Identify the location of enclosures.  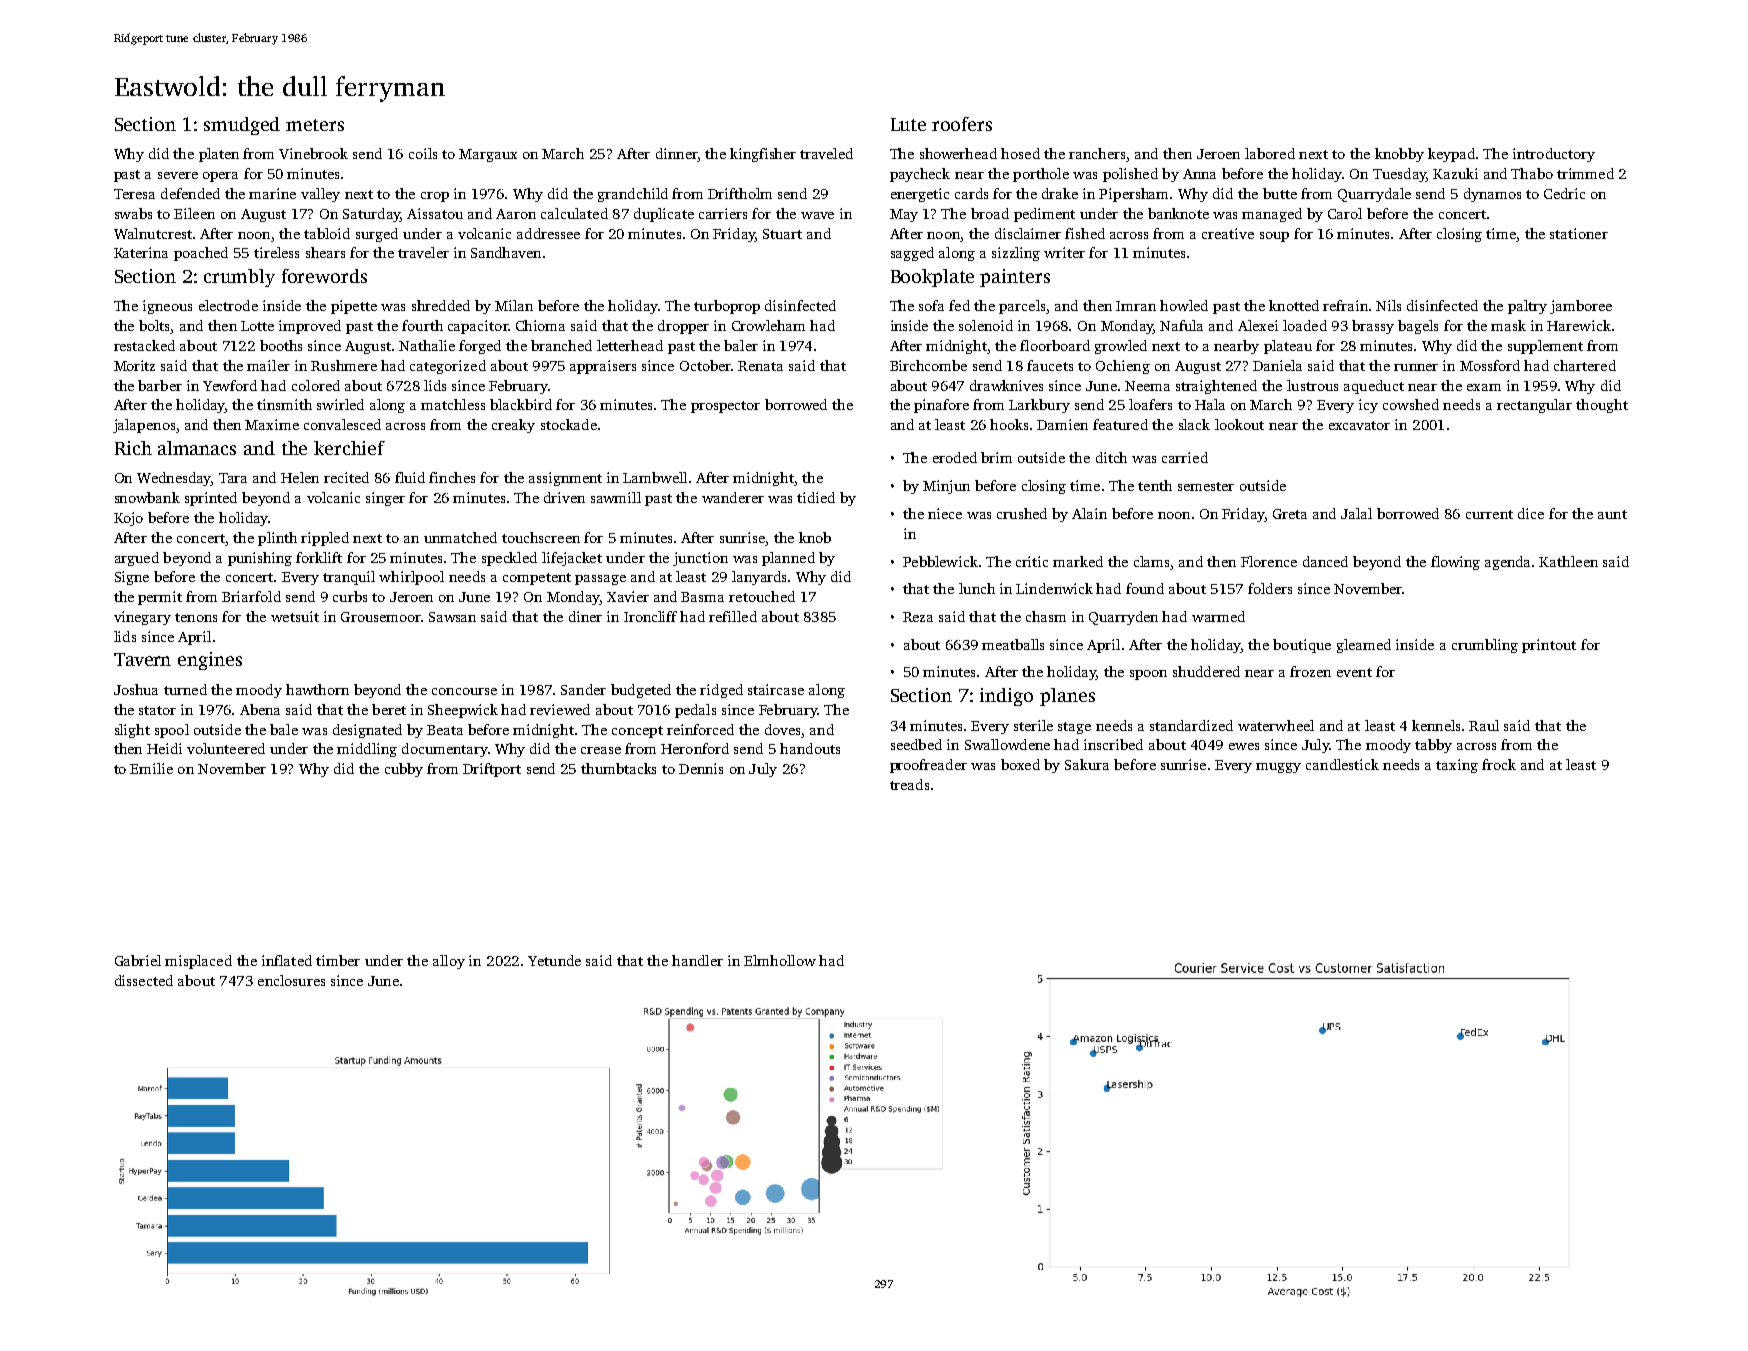
(291, 980).
